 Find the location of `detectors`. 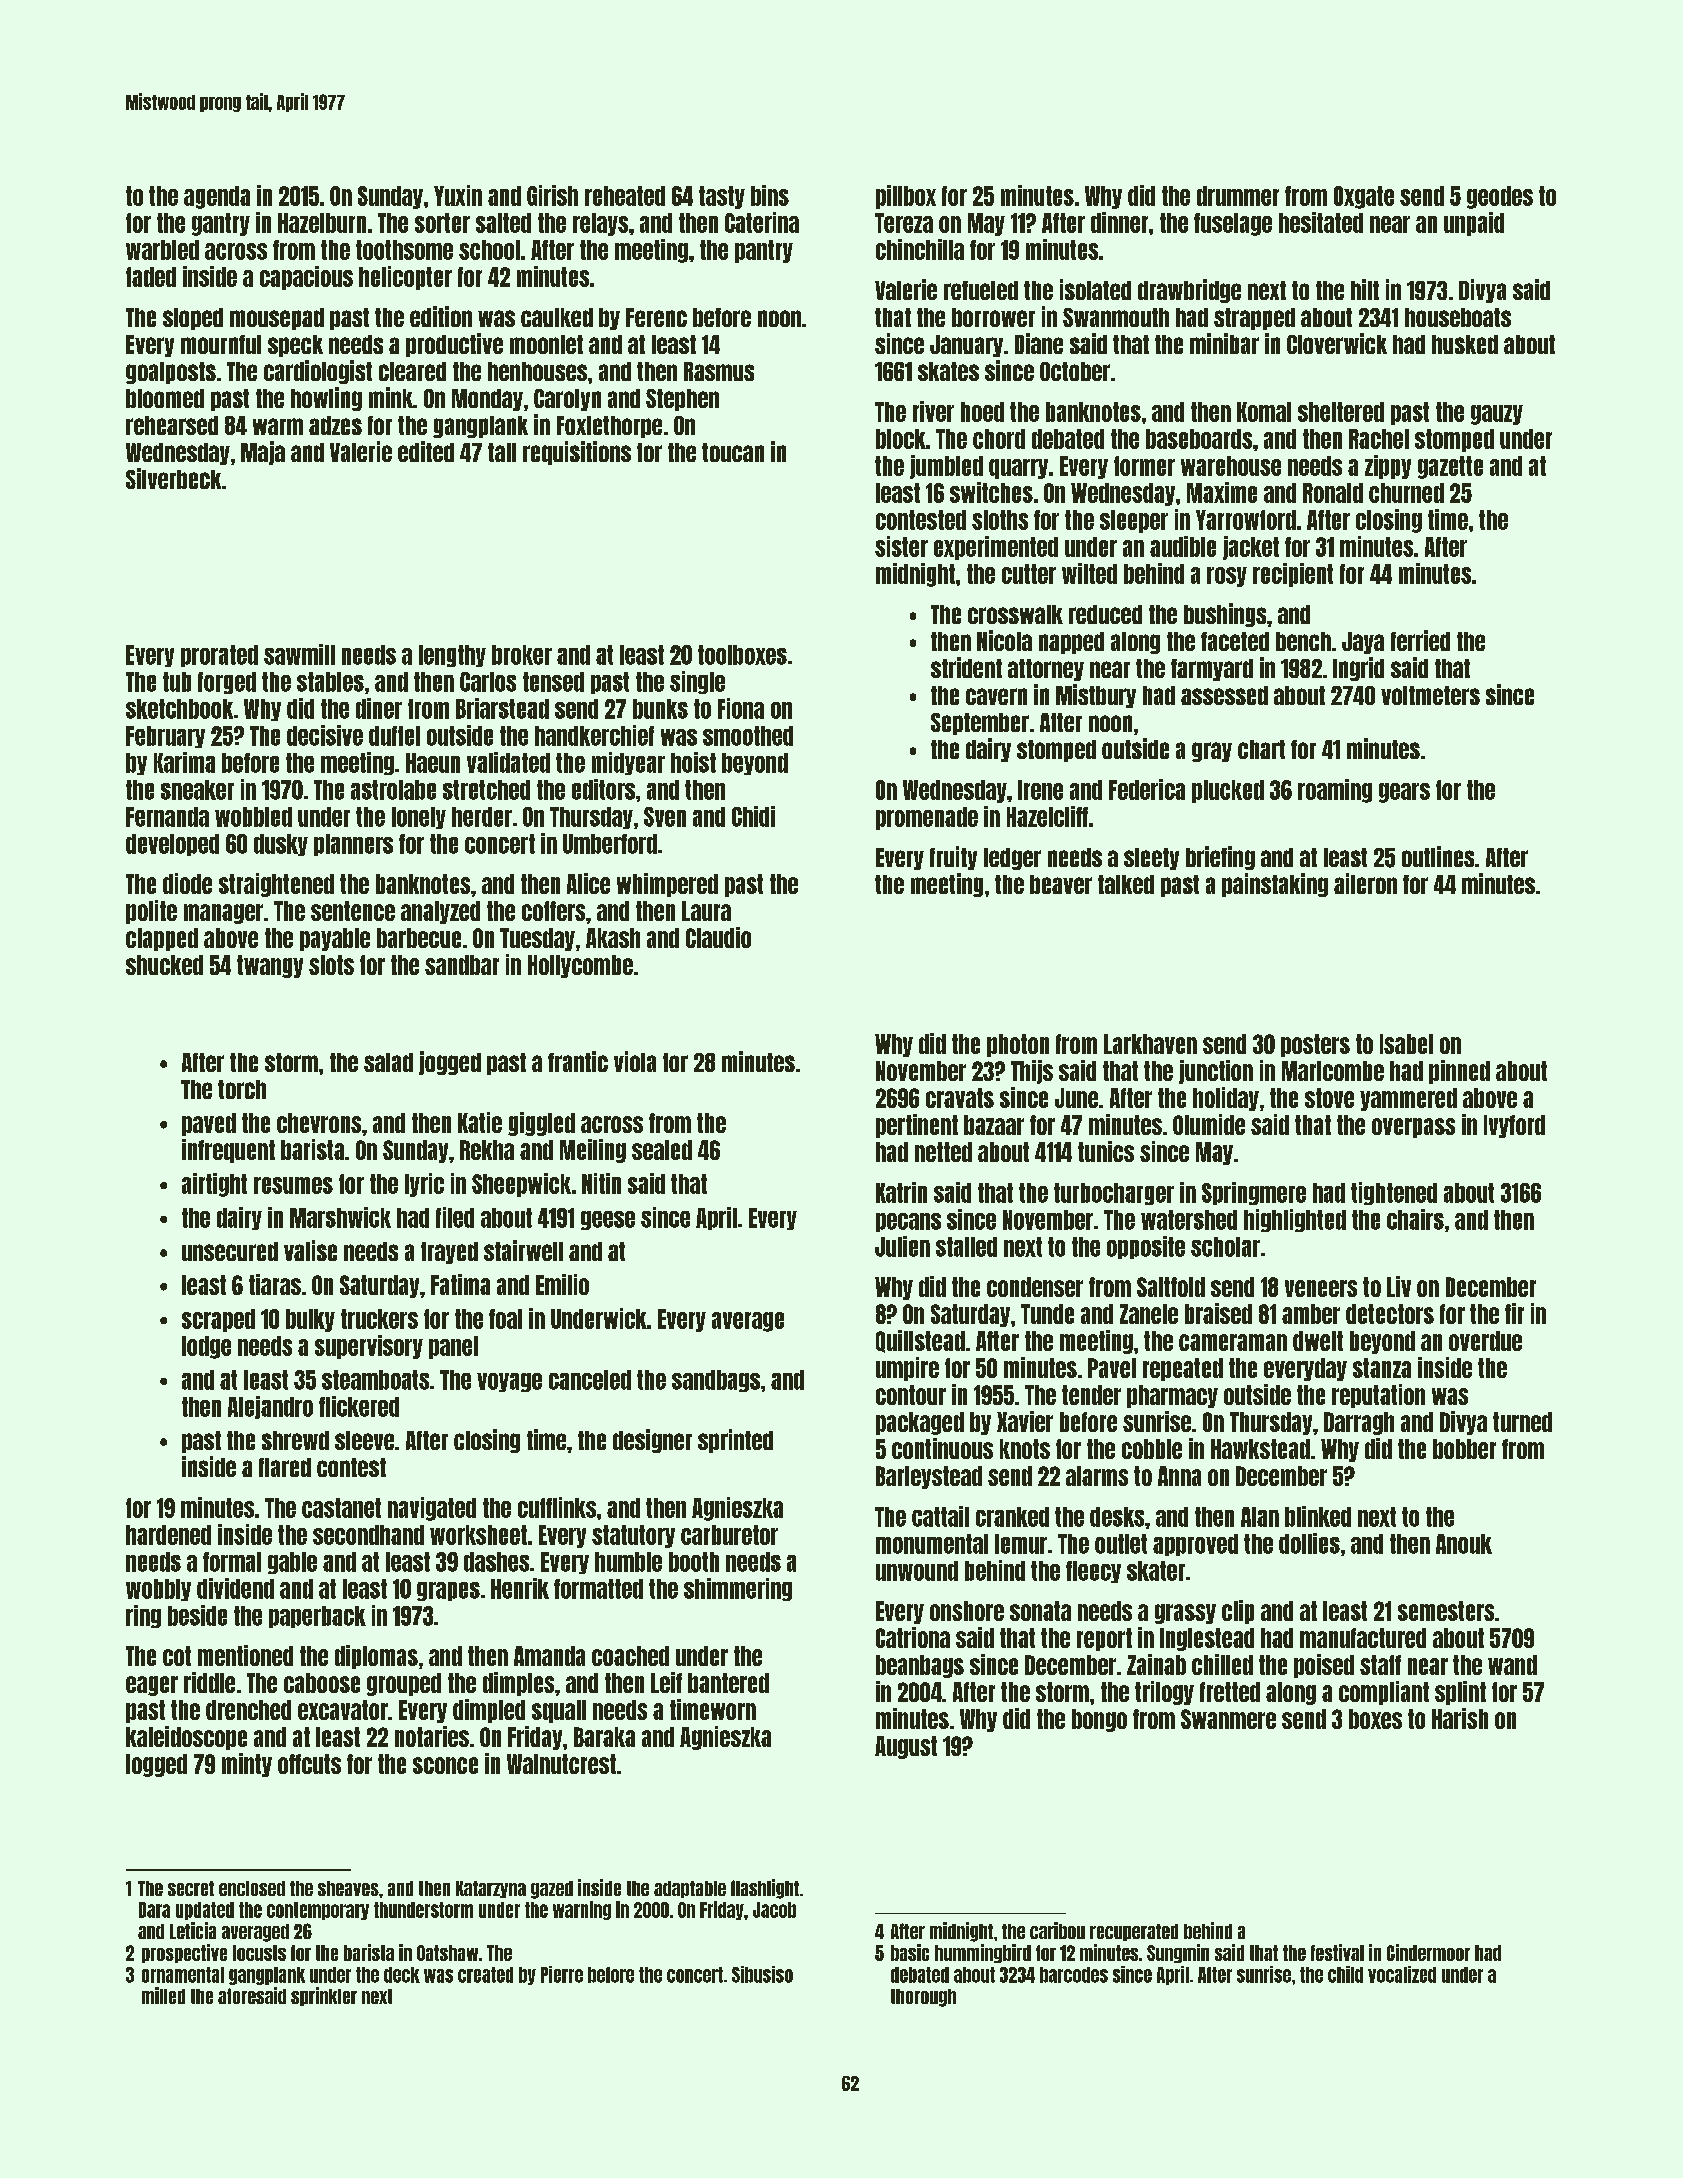

detectors is located at coordinates (1390, 1314).
